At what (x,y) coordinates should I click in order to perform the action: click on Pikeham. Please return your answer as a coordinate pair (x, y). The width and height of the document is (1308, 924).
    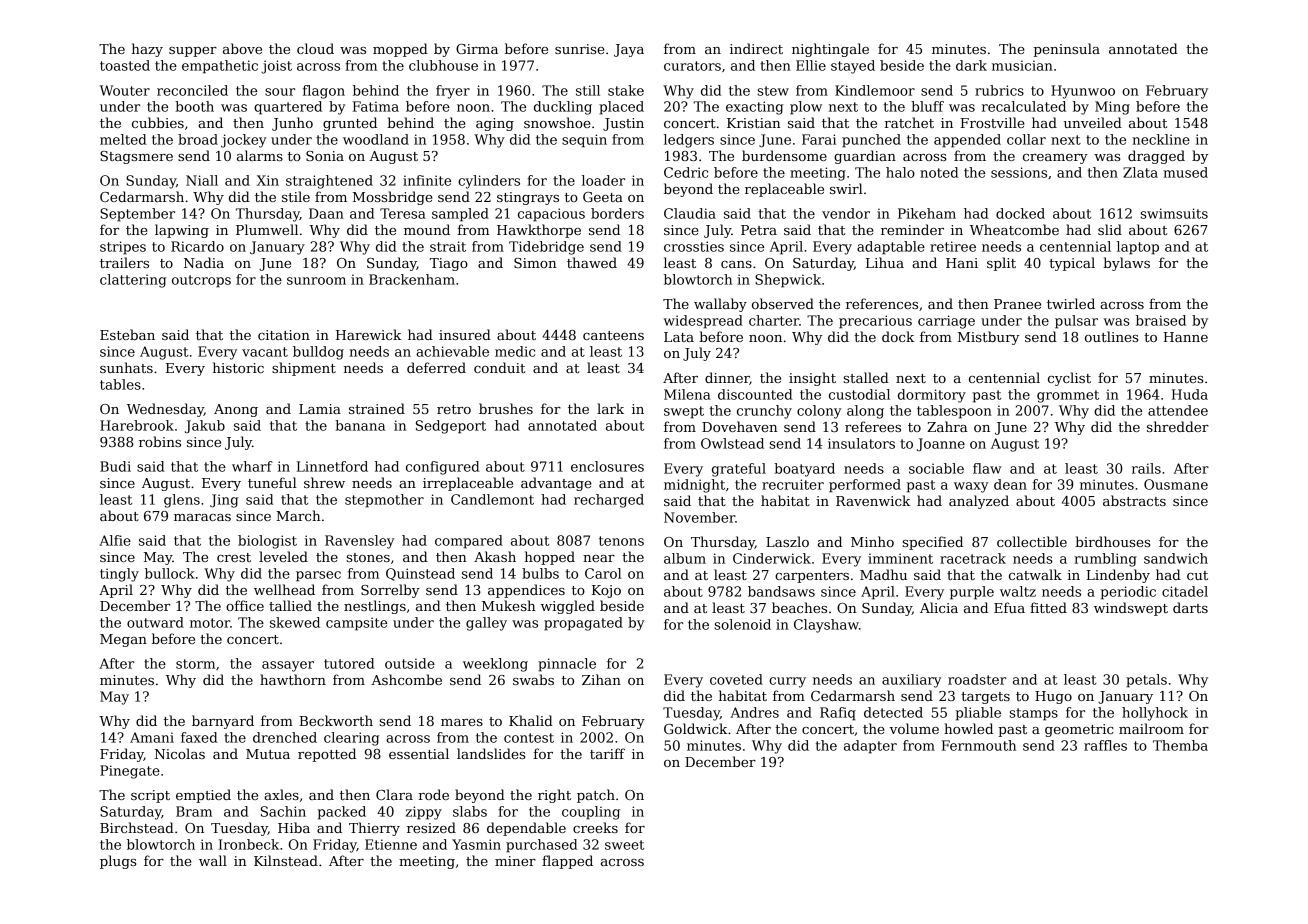
    Looking at the image, I should click on (927, 213).
